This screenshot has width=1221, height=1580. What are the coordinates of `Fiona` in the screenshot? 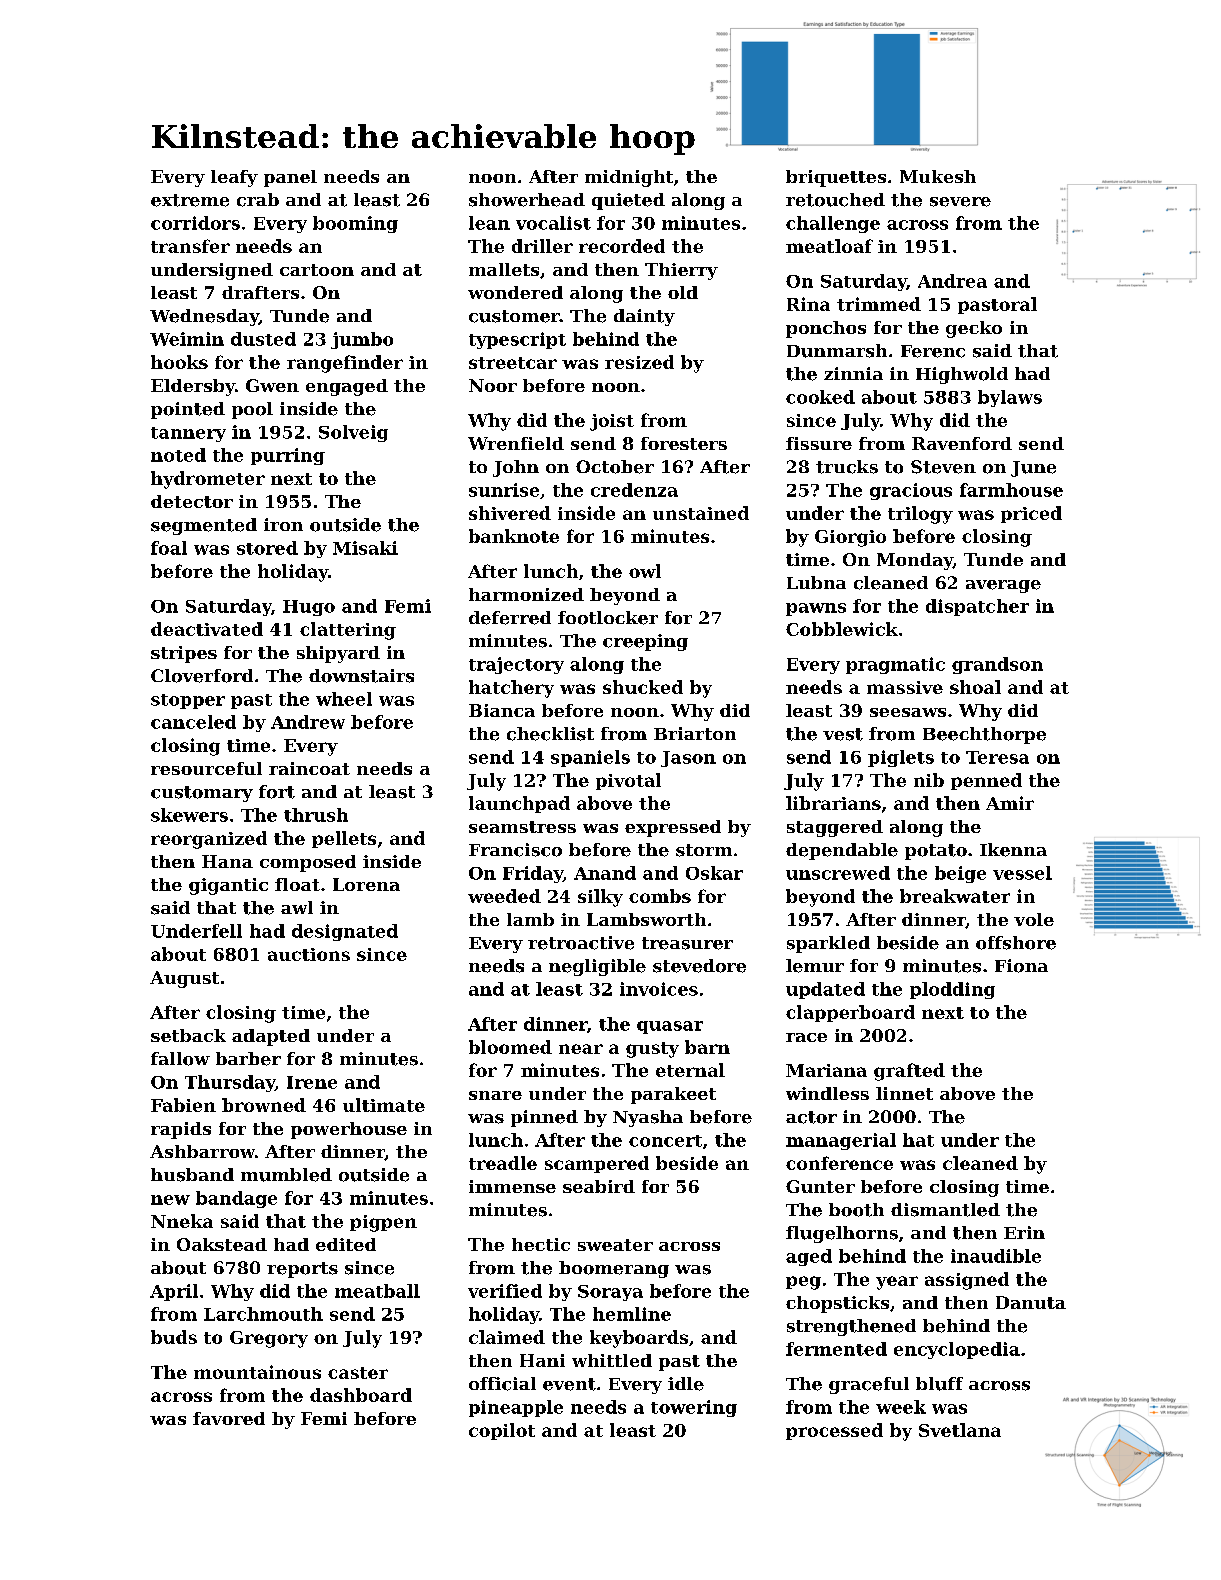 It's located at (1021, 966).
